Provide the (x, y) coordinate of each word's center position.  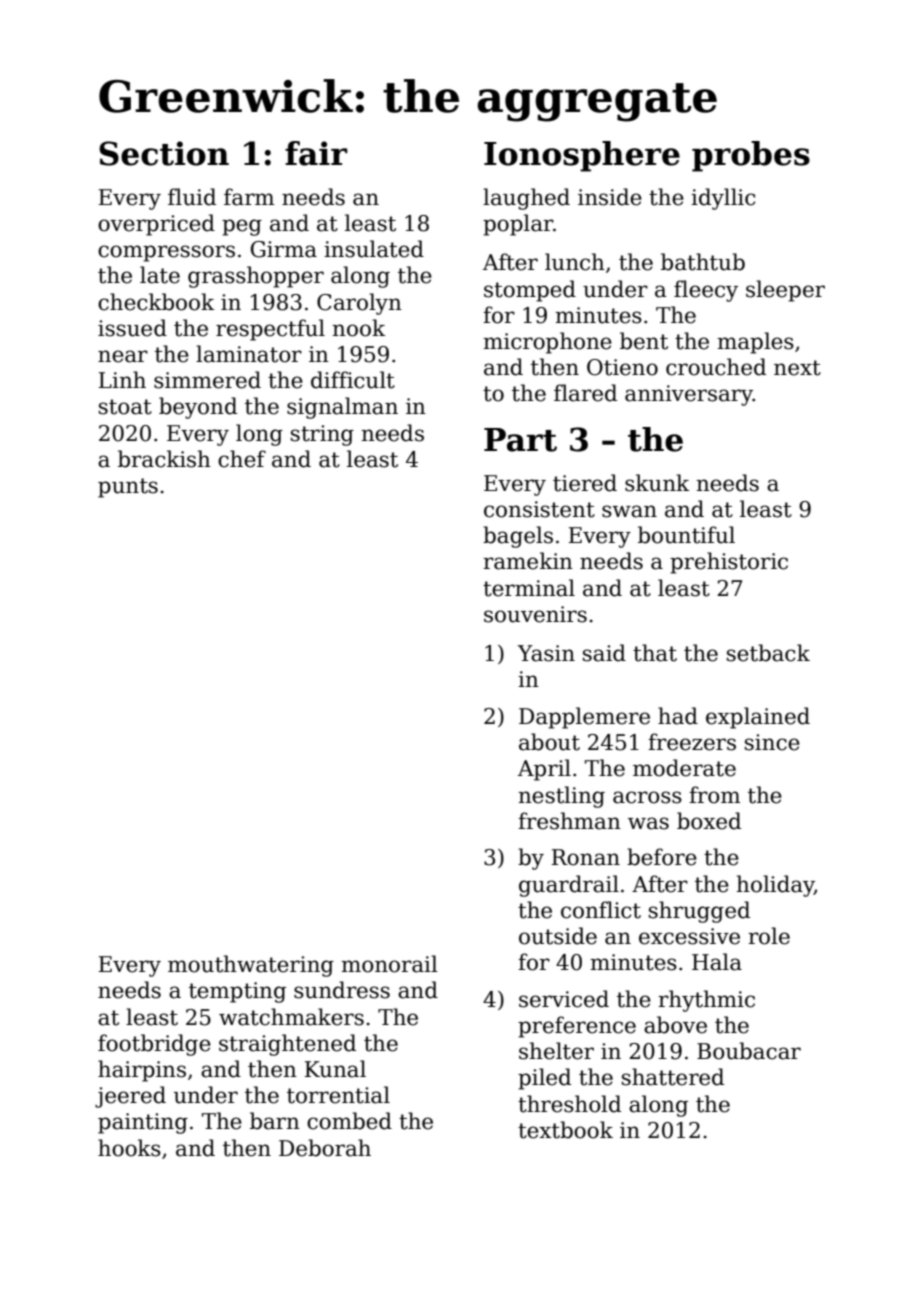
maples (755, 343)
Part (520, 440)
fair (316, 153)
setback (768, 653)
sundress (342, 990)
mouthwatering (251, 966)
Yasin (546, 653)
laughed (526, 199)
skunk (657, 483)
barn (275, 1121)
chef (242, 459)
